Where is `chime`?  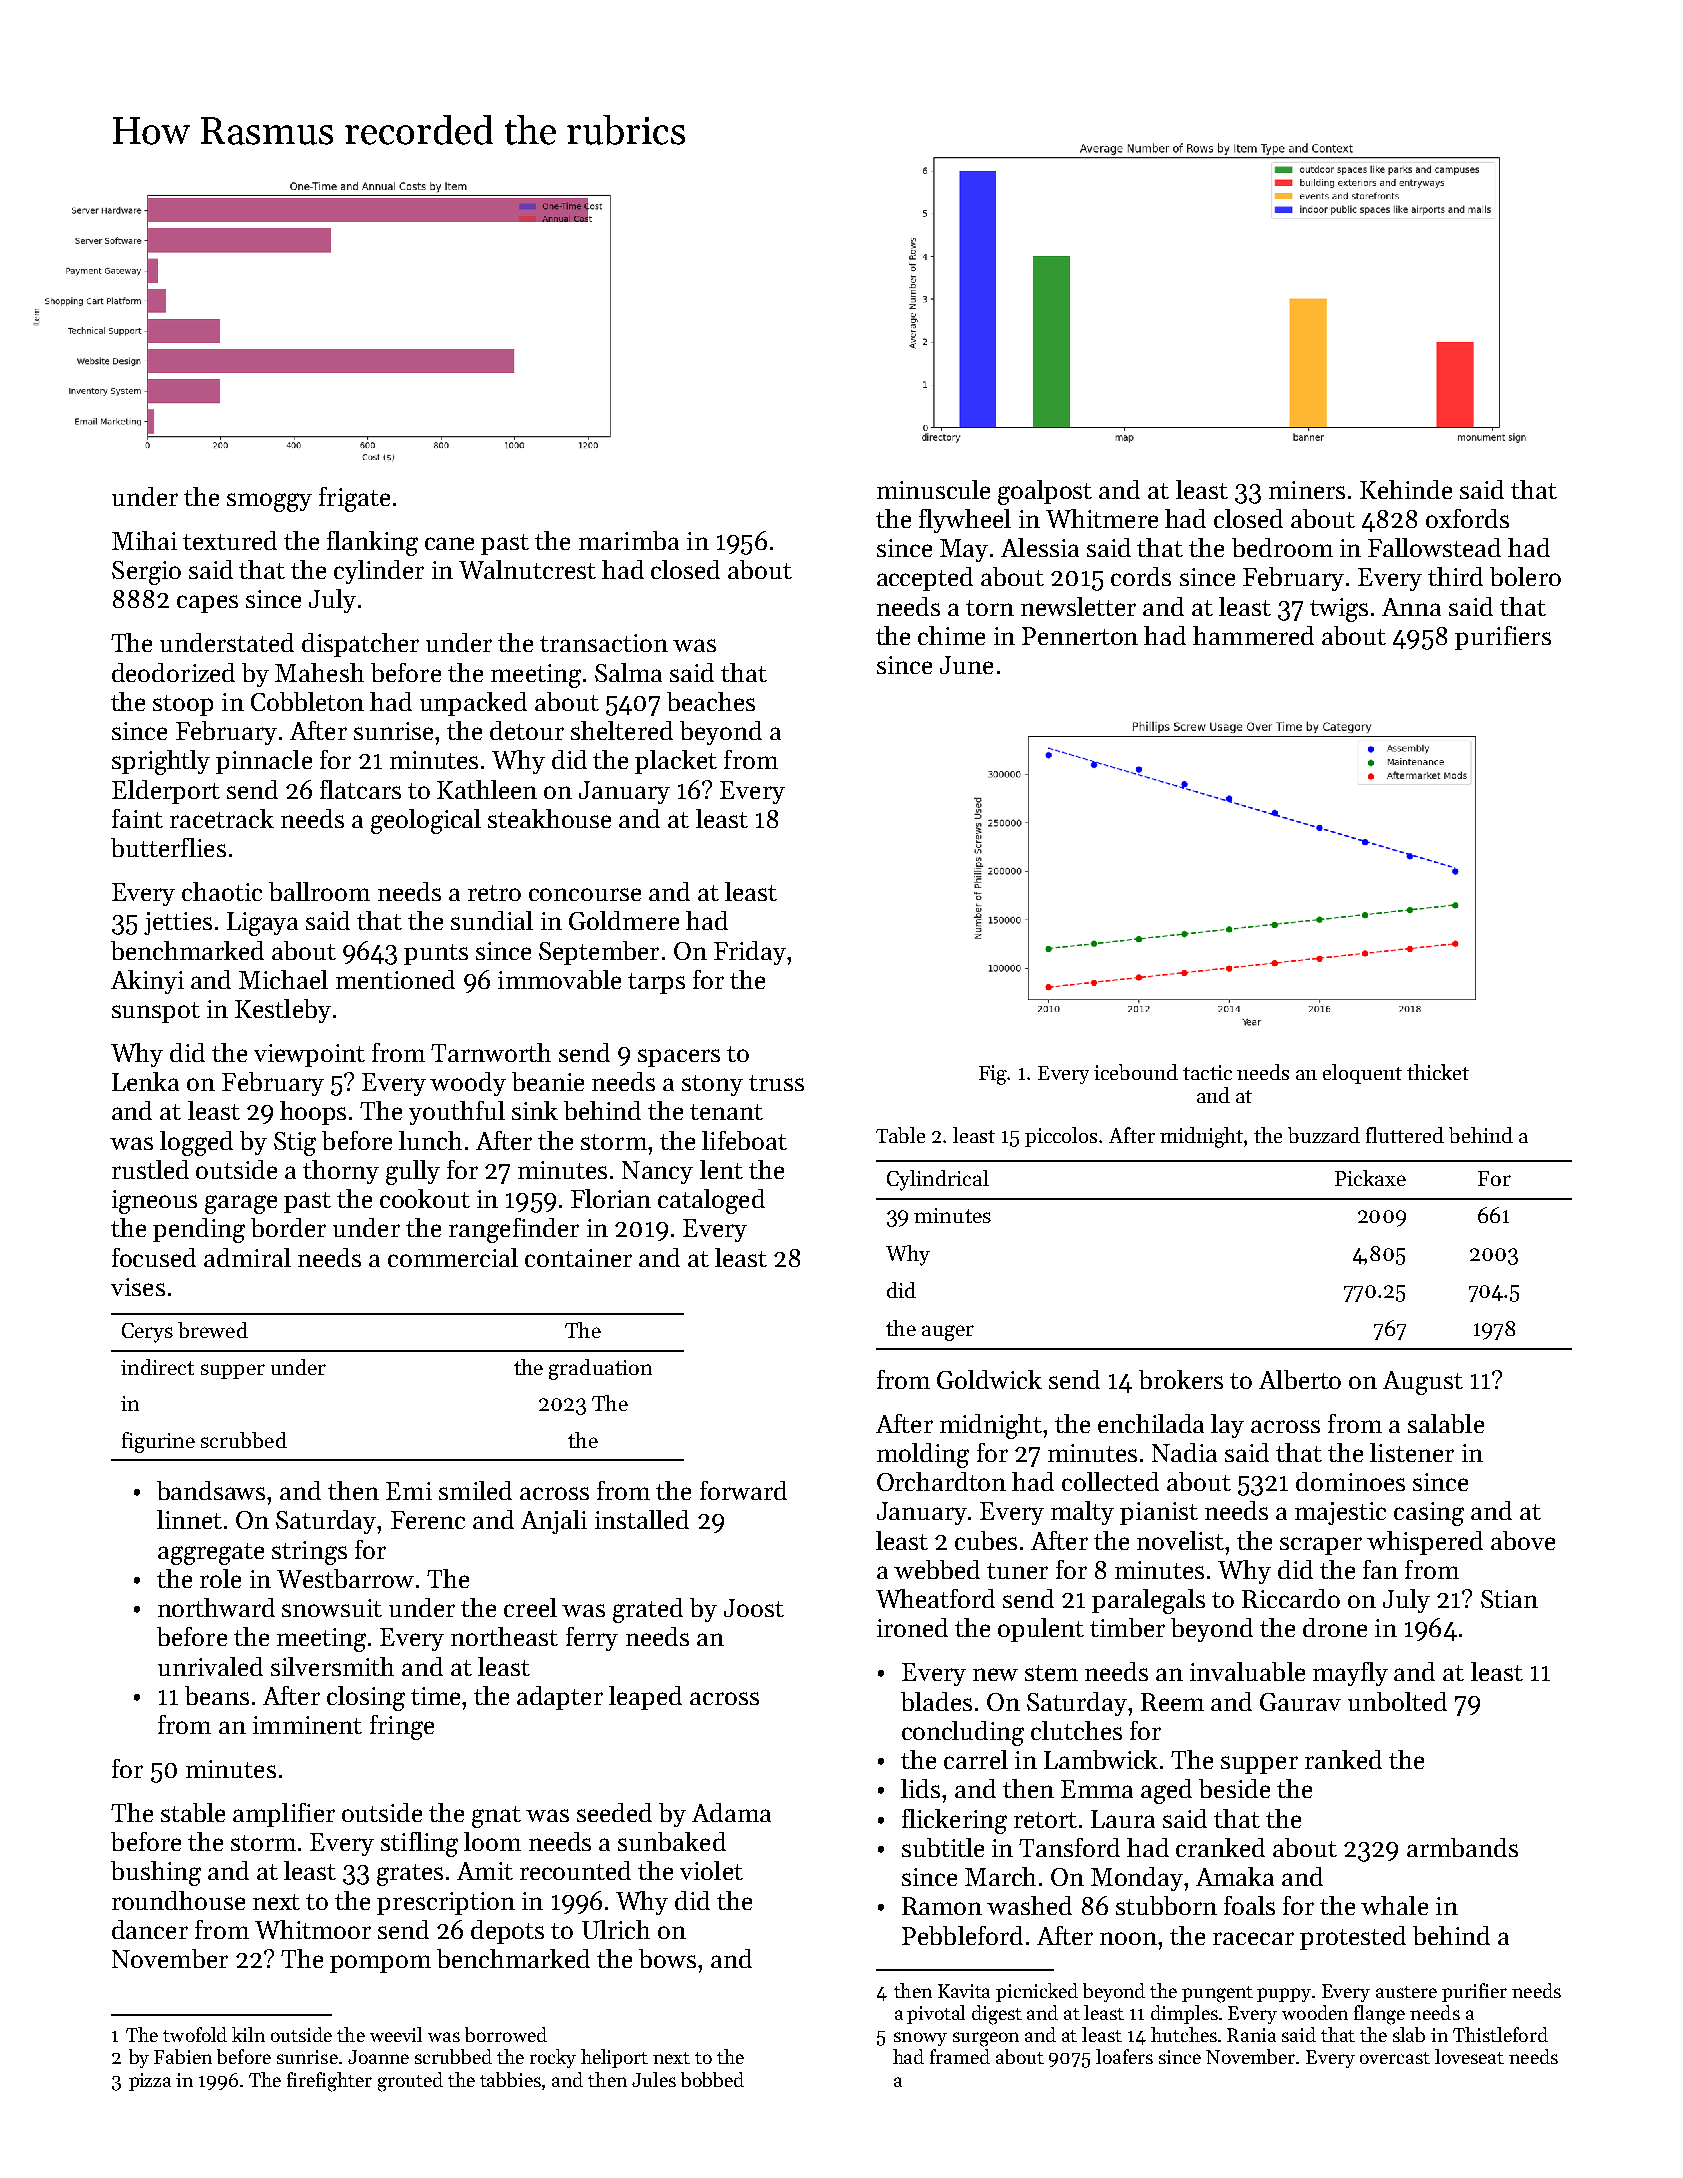
chime is located at coordinates (951, 635).
